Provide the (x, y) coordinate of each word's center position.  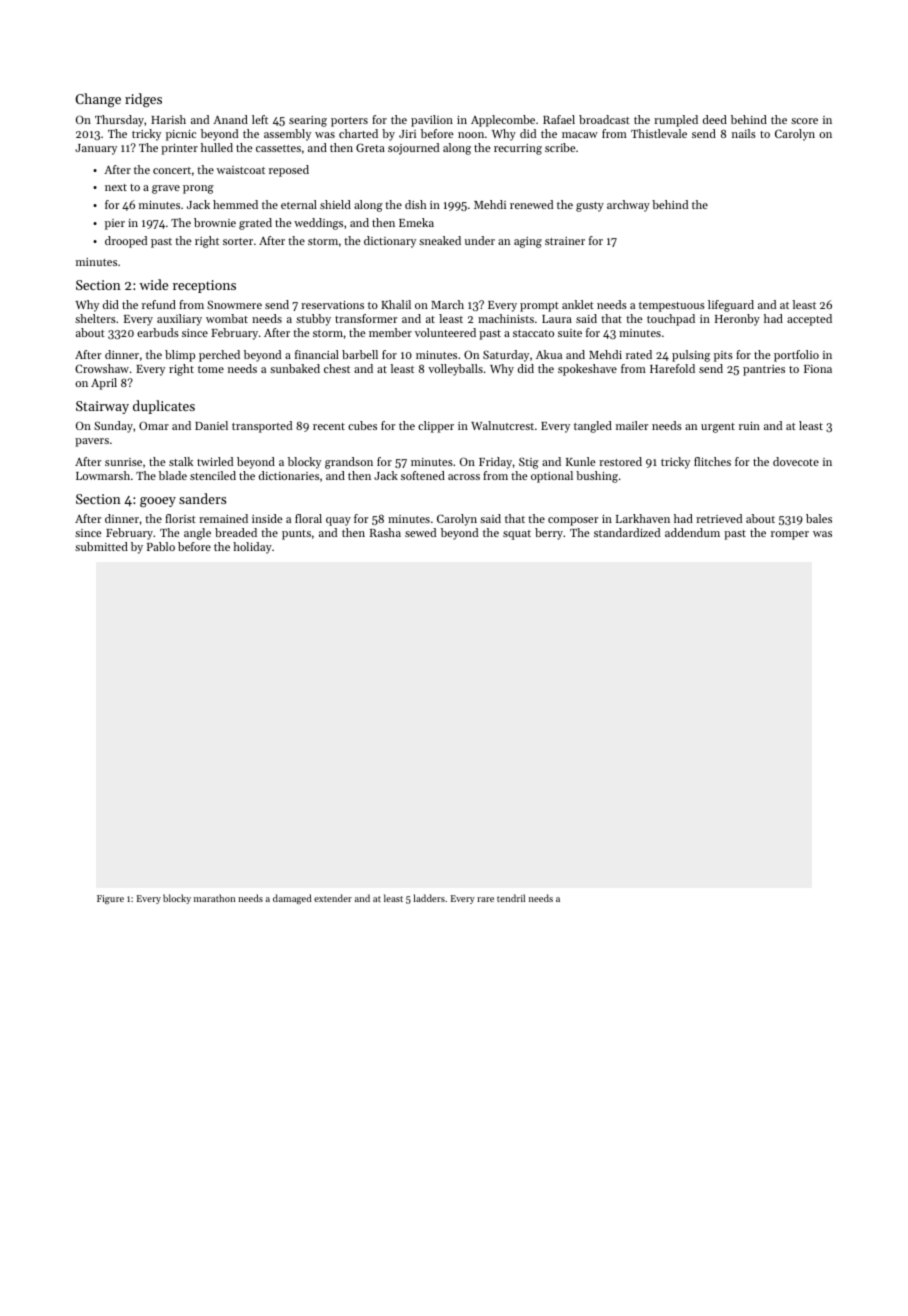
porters (349, 122)
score (804, 121)
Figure (110, 899)
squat (517, 535)
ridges (143, 100)
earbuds (158, 332)
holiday (252, 548)
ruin (749, 426)
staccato (533, 333)
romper (790, 535)
